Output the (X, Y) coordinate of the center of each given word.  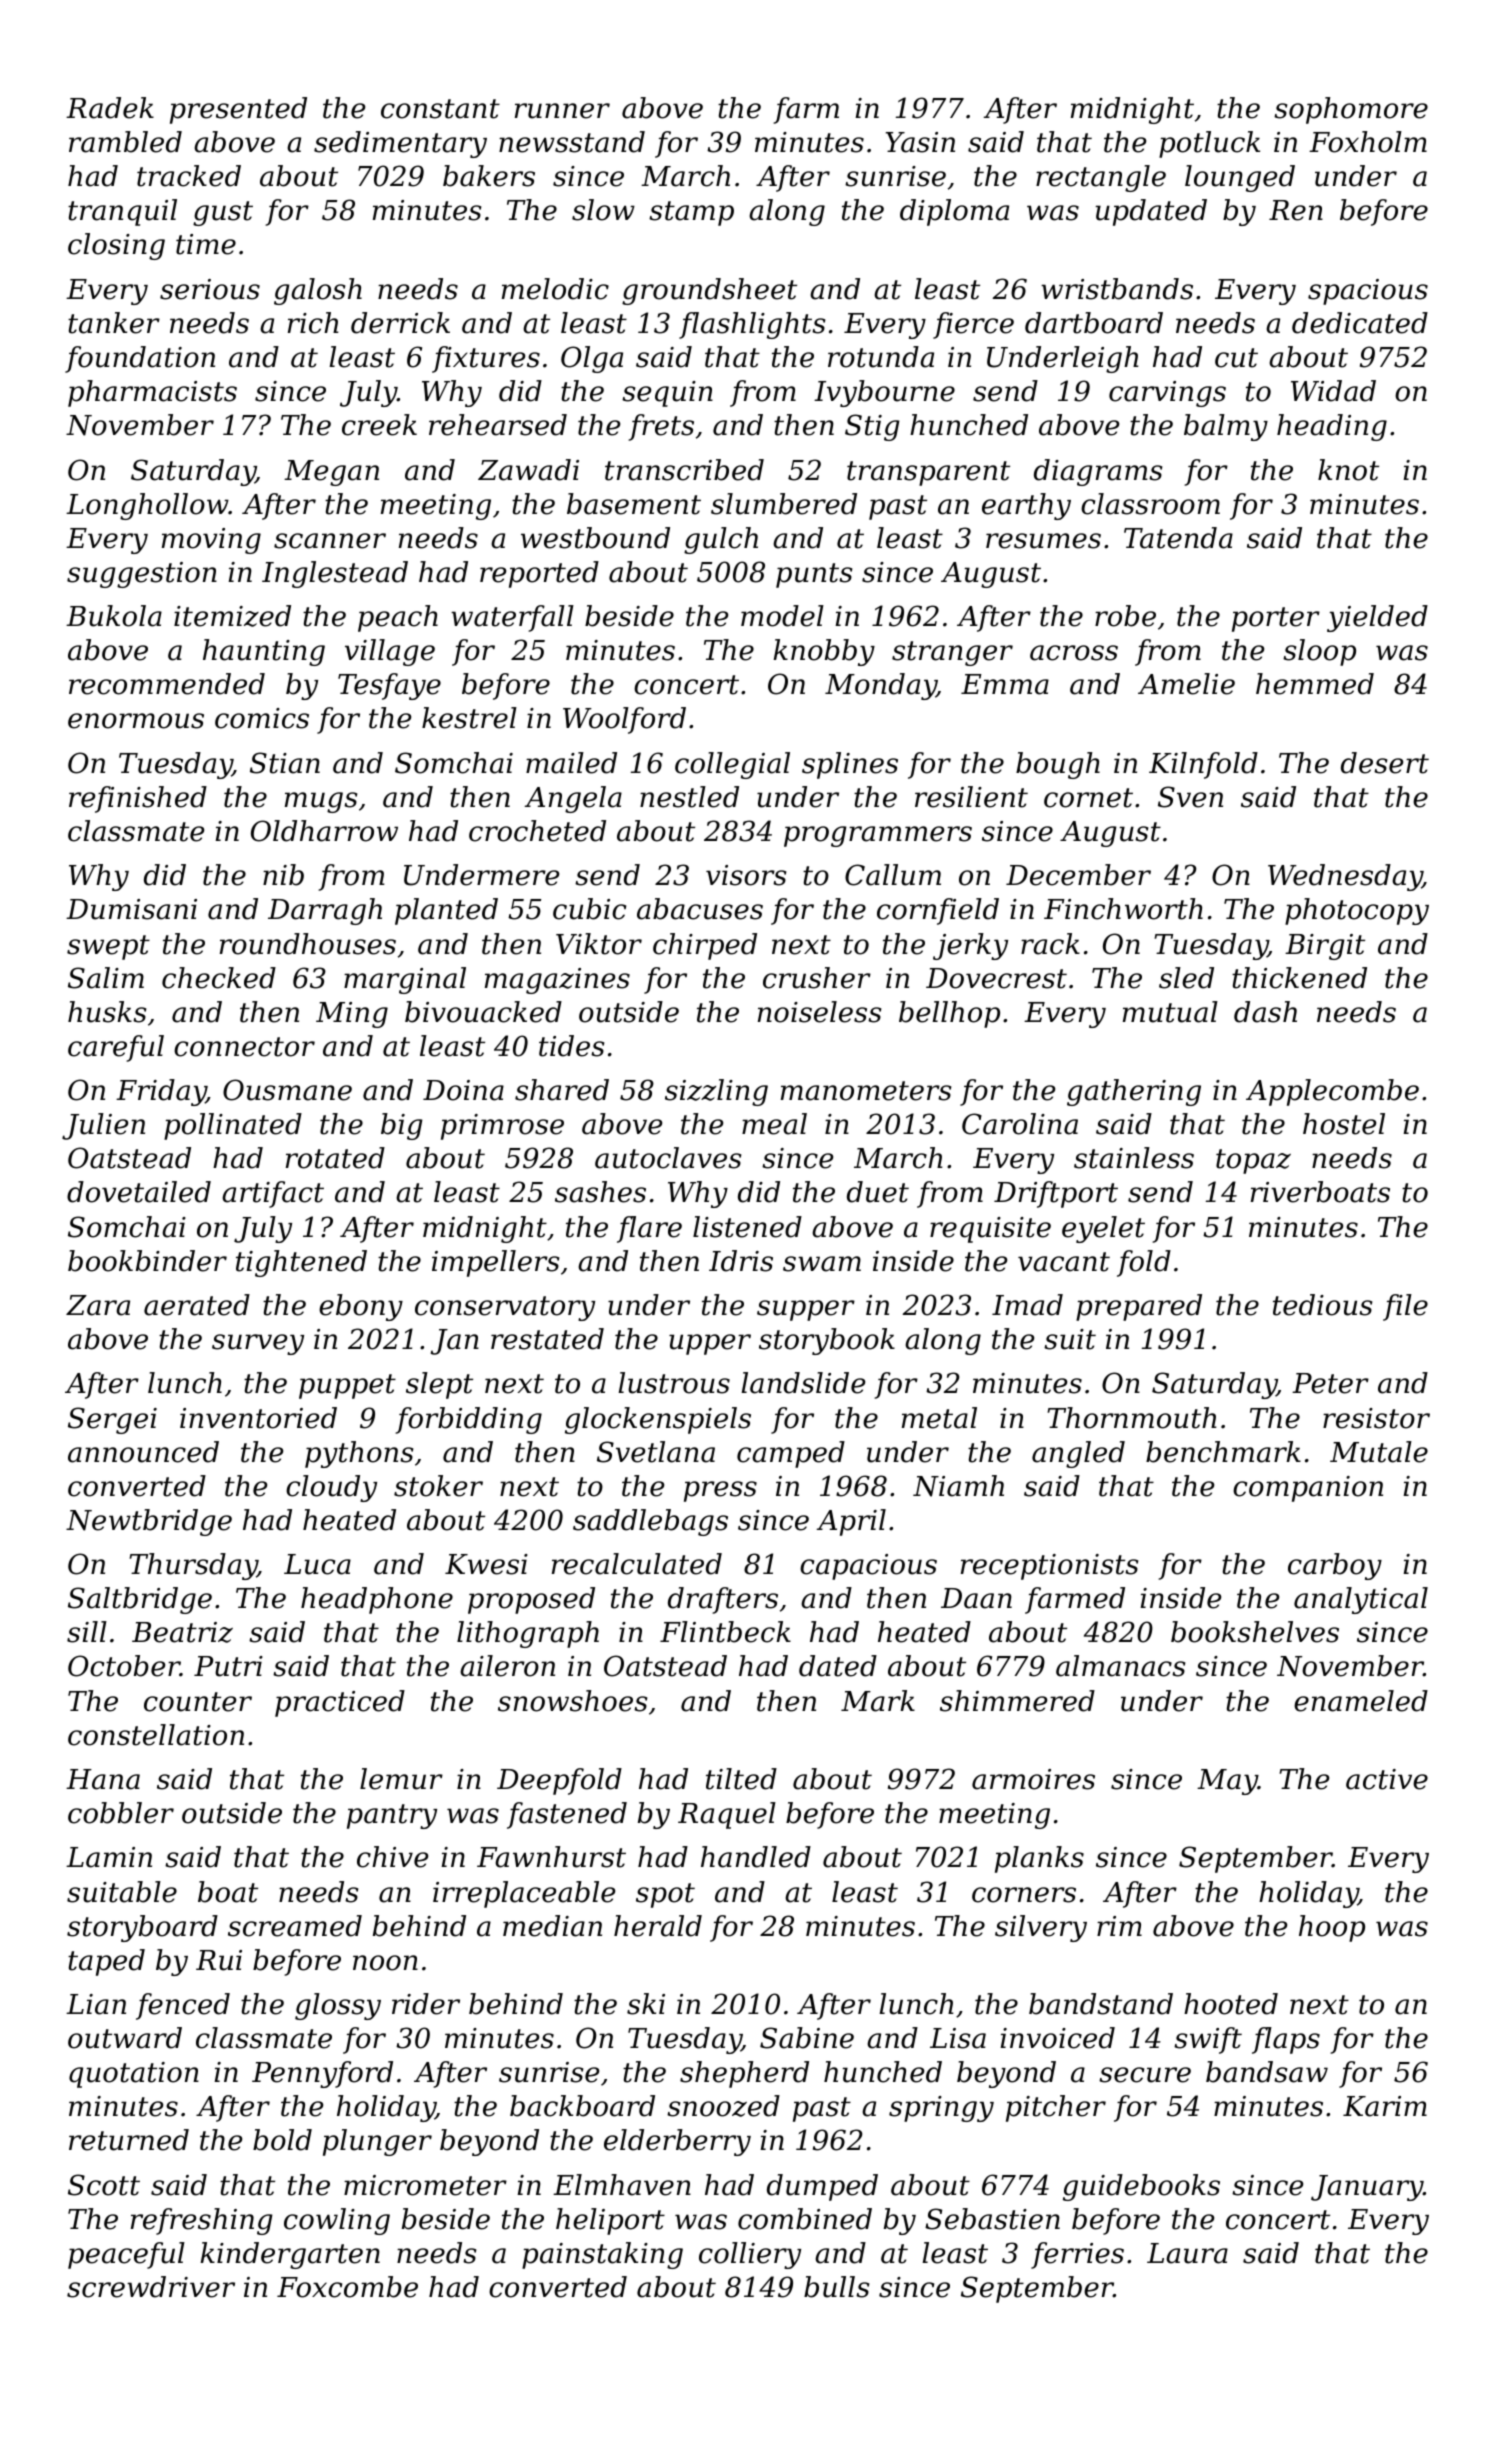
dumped (822, 2187)
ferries (1077, 2255)
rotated (335, 1158)
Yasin (920, 142)
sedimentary (400, 144)
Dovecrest (996, 978)
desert (1385, 763)
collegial (732, 765)
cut (1236, 358)
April (851, 1522)
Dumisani (131, 909)
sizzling (716, 1092)
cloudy (331, 1488)
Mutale (1379, 1452)
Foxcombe (347, 2287)
